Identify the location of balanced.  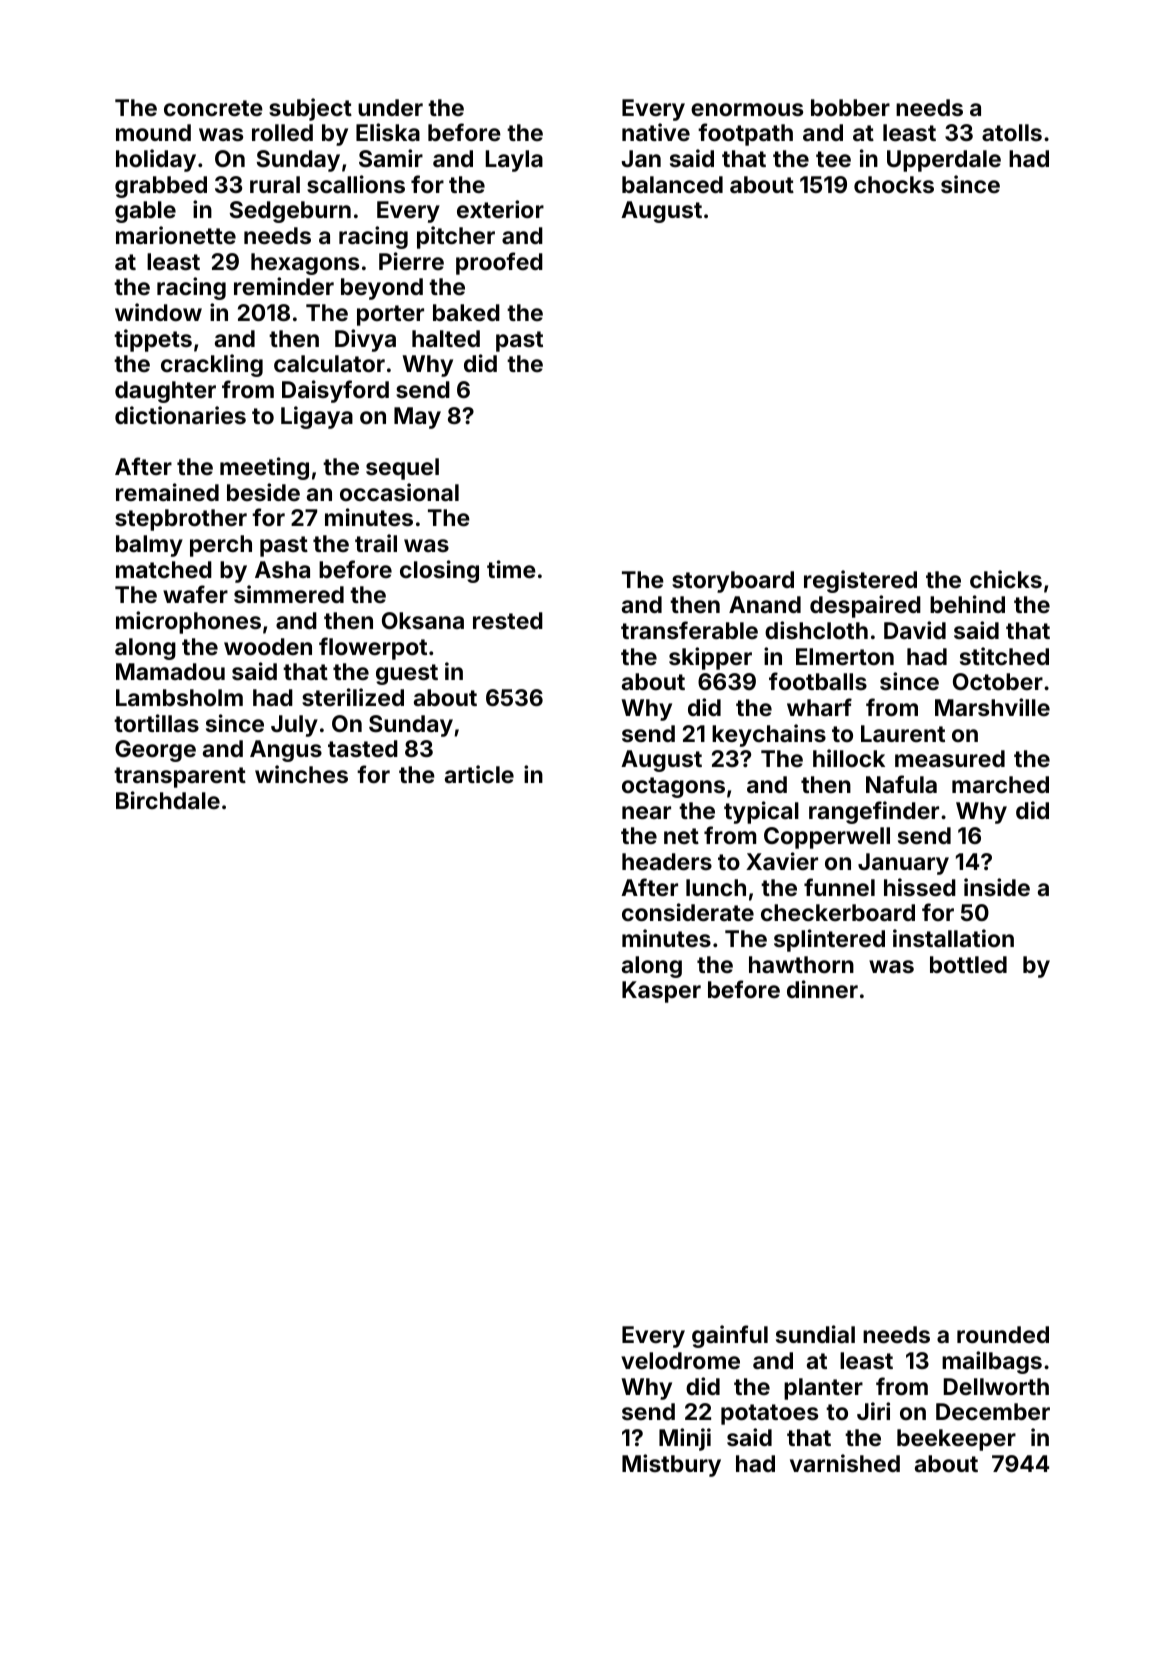
(672, 184).
